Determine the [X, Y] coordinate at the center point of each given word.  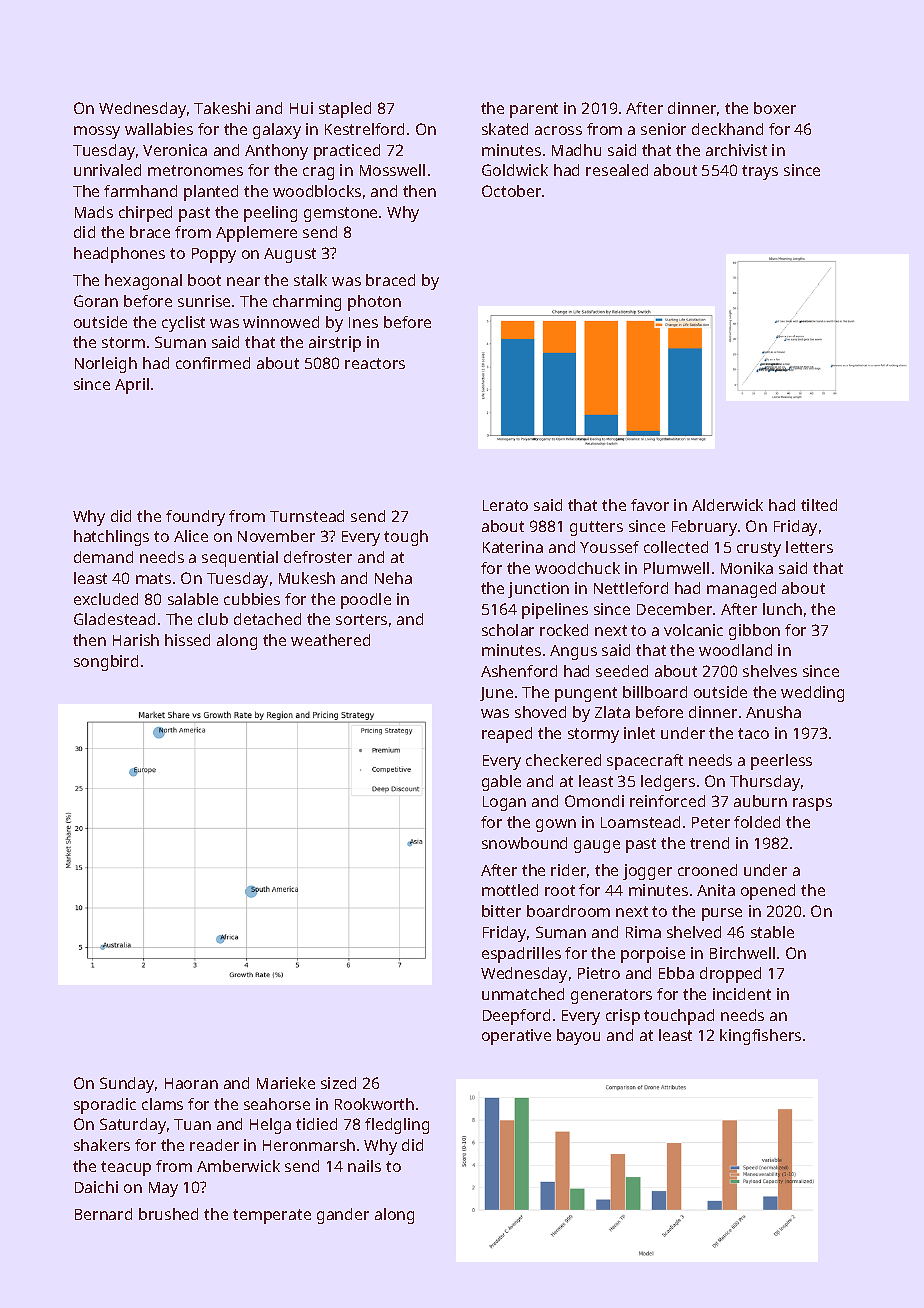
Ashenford [519, 671]
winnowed [281, 322]
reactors [375, 363]
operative [516, 1037]
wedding [812, 694]
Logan [504, 803]
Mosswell [392, 170]
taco [753, 733]
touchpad [679, 1017]
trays [760, 172]
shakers [102, 1145]
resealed [617, 170]
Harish [136, 640]
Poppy [214, 255]
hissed [187, 640]
